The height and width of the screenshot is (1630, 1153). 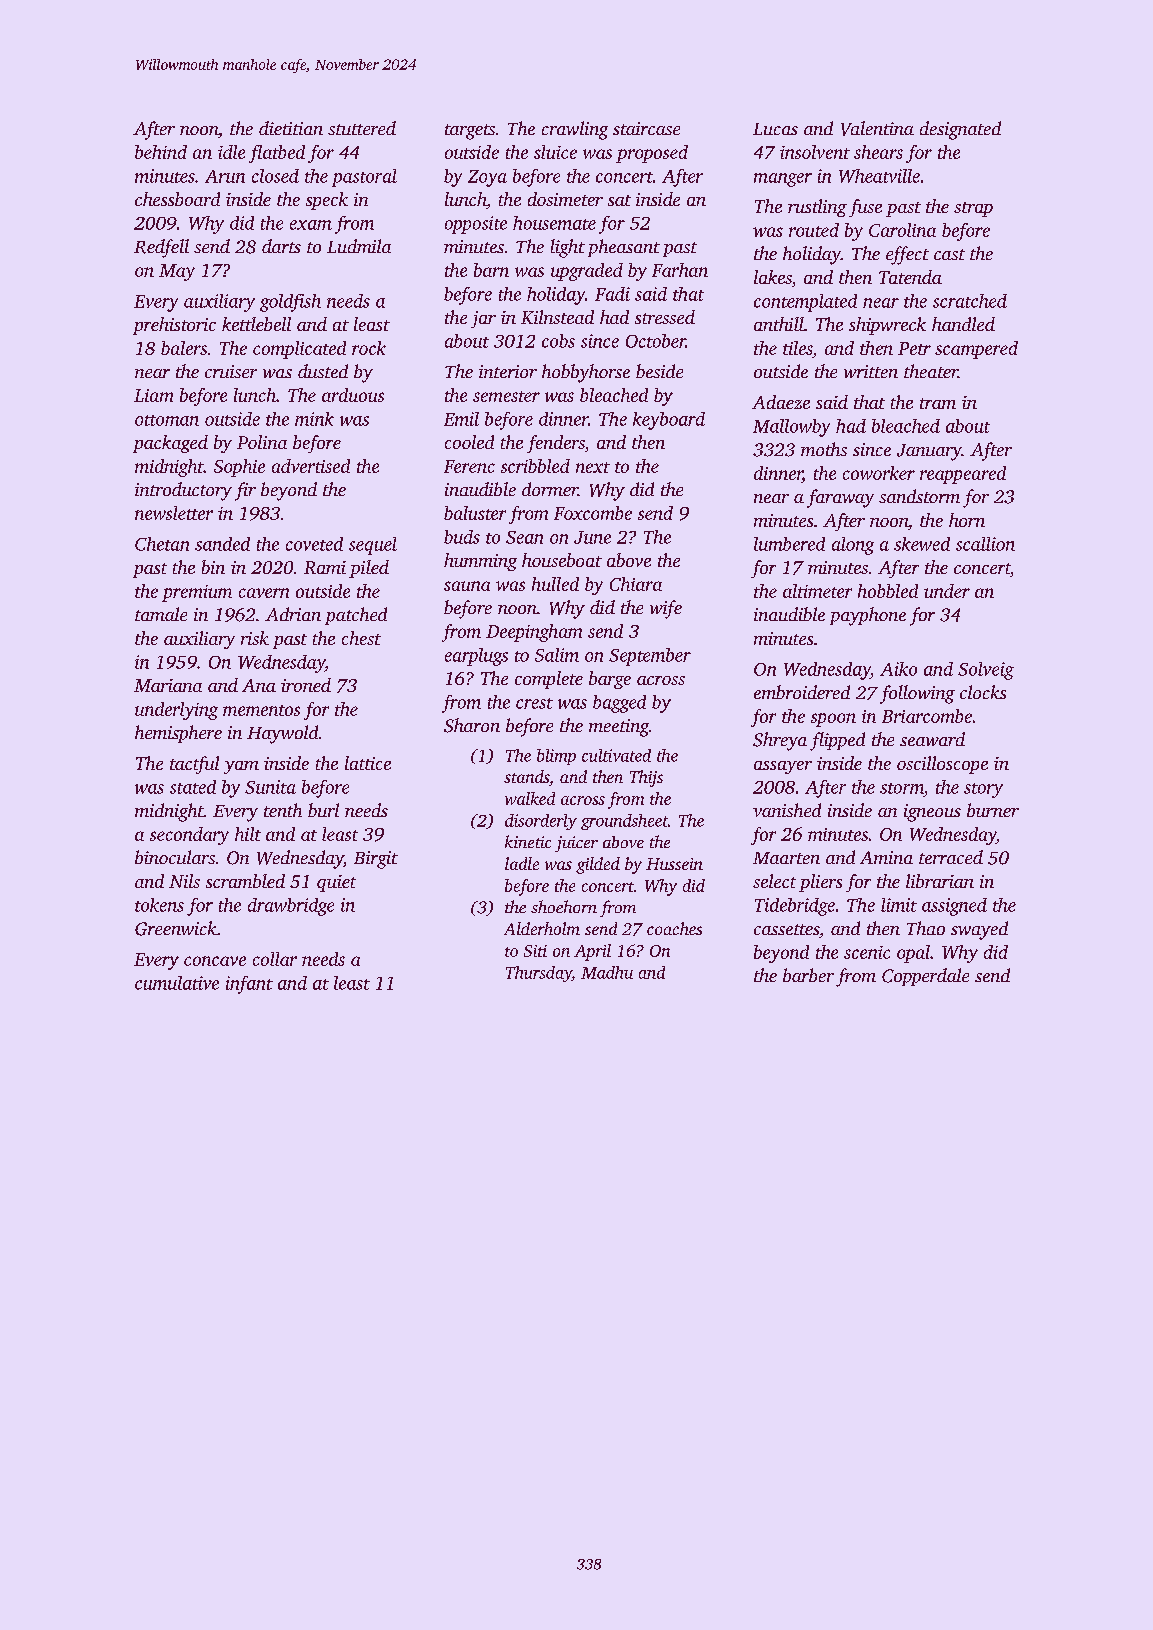 What do you see at coordinates (669, 421) in the screenshot?
I see `keyboard` at bounding box center [669, 421].
